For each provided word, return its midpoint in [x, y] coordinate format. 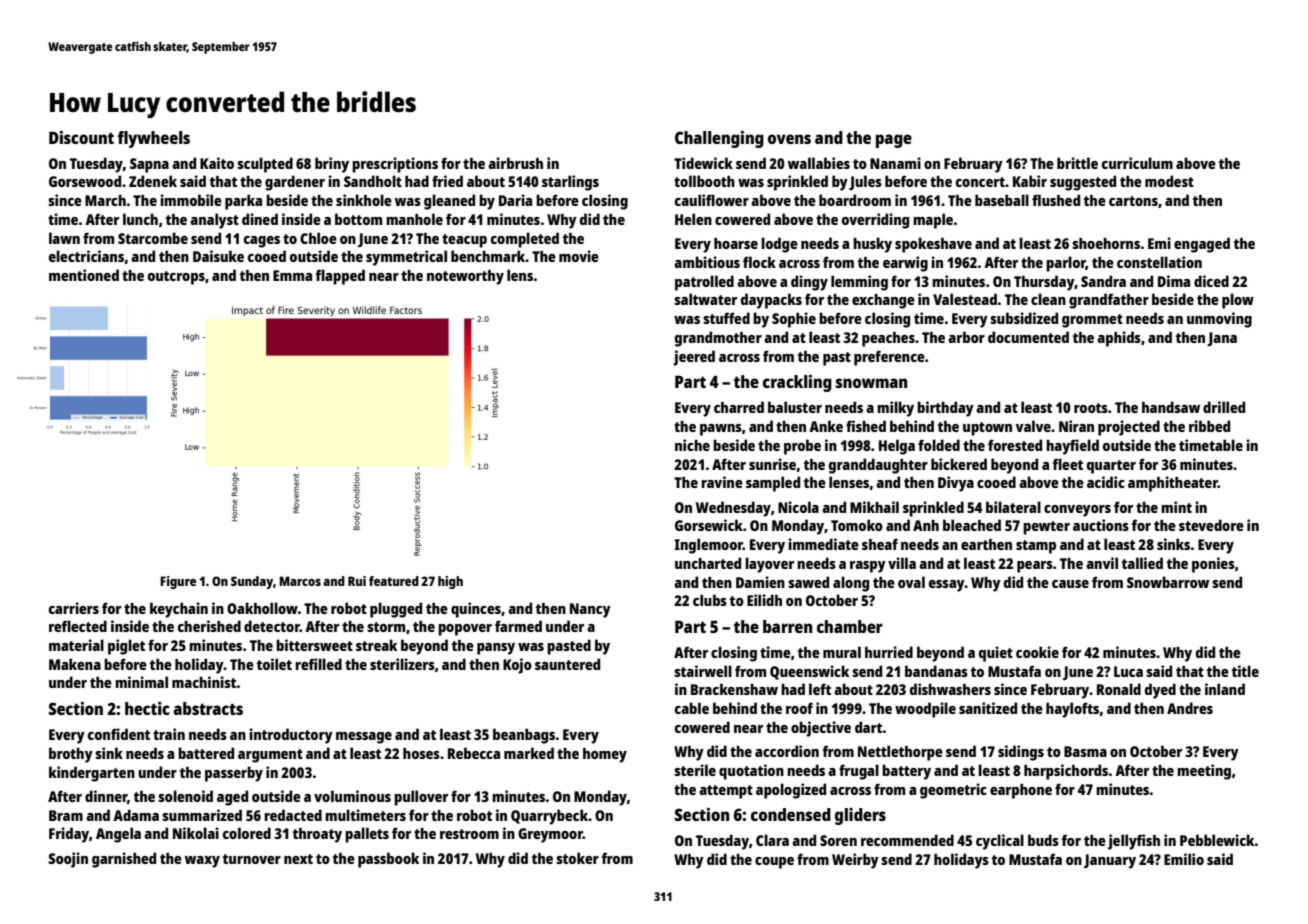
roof [799, 708]
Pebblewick [1217, 840]
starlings [570, 183]
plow [1238, 301]
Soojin [68, 860]
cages [262, 242]
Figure [178, 582]
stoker [577, 858]
